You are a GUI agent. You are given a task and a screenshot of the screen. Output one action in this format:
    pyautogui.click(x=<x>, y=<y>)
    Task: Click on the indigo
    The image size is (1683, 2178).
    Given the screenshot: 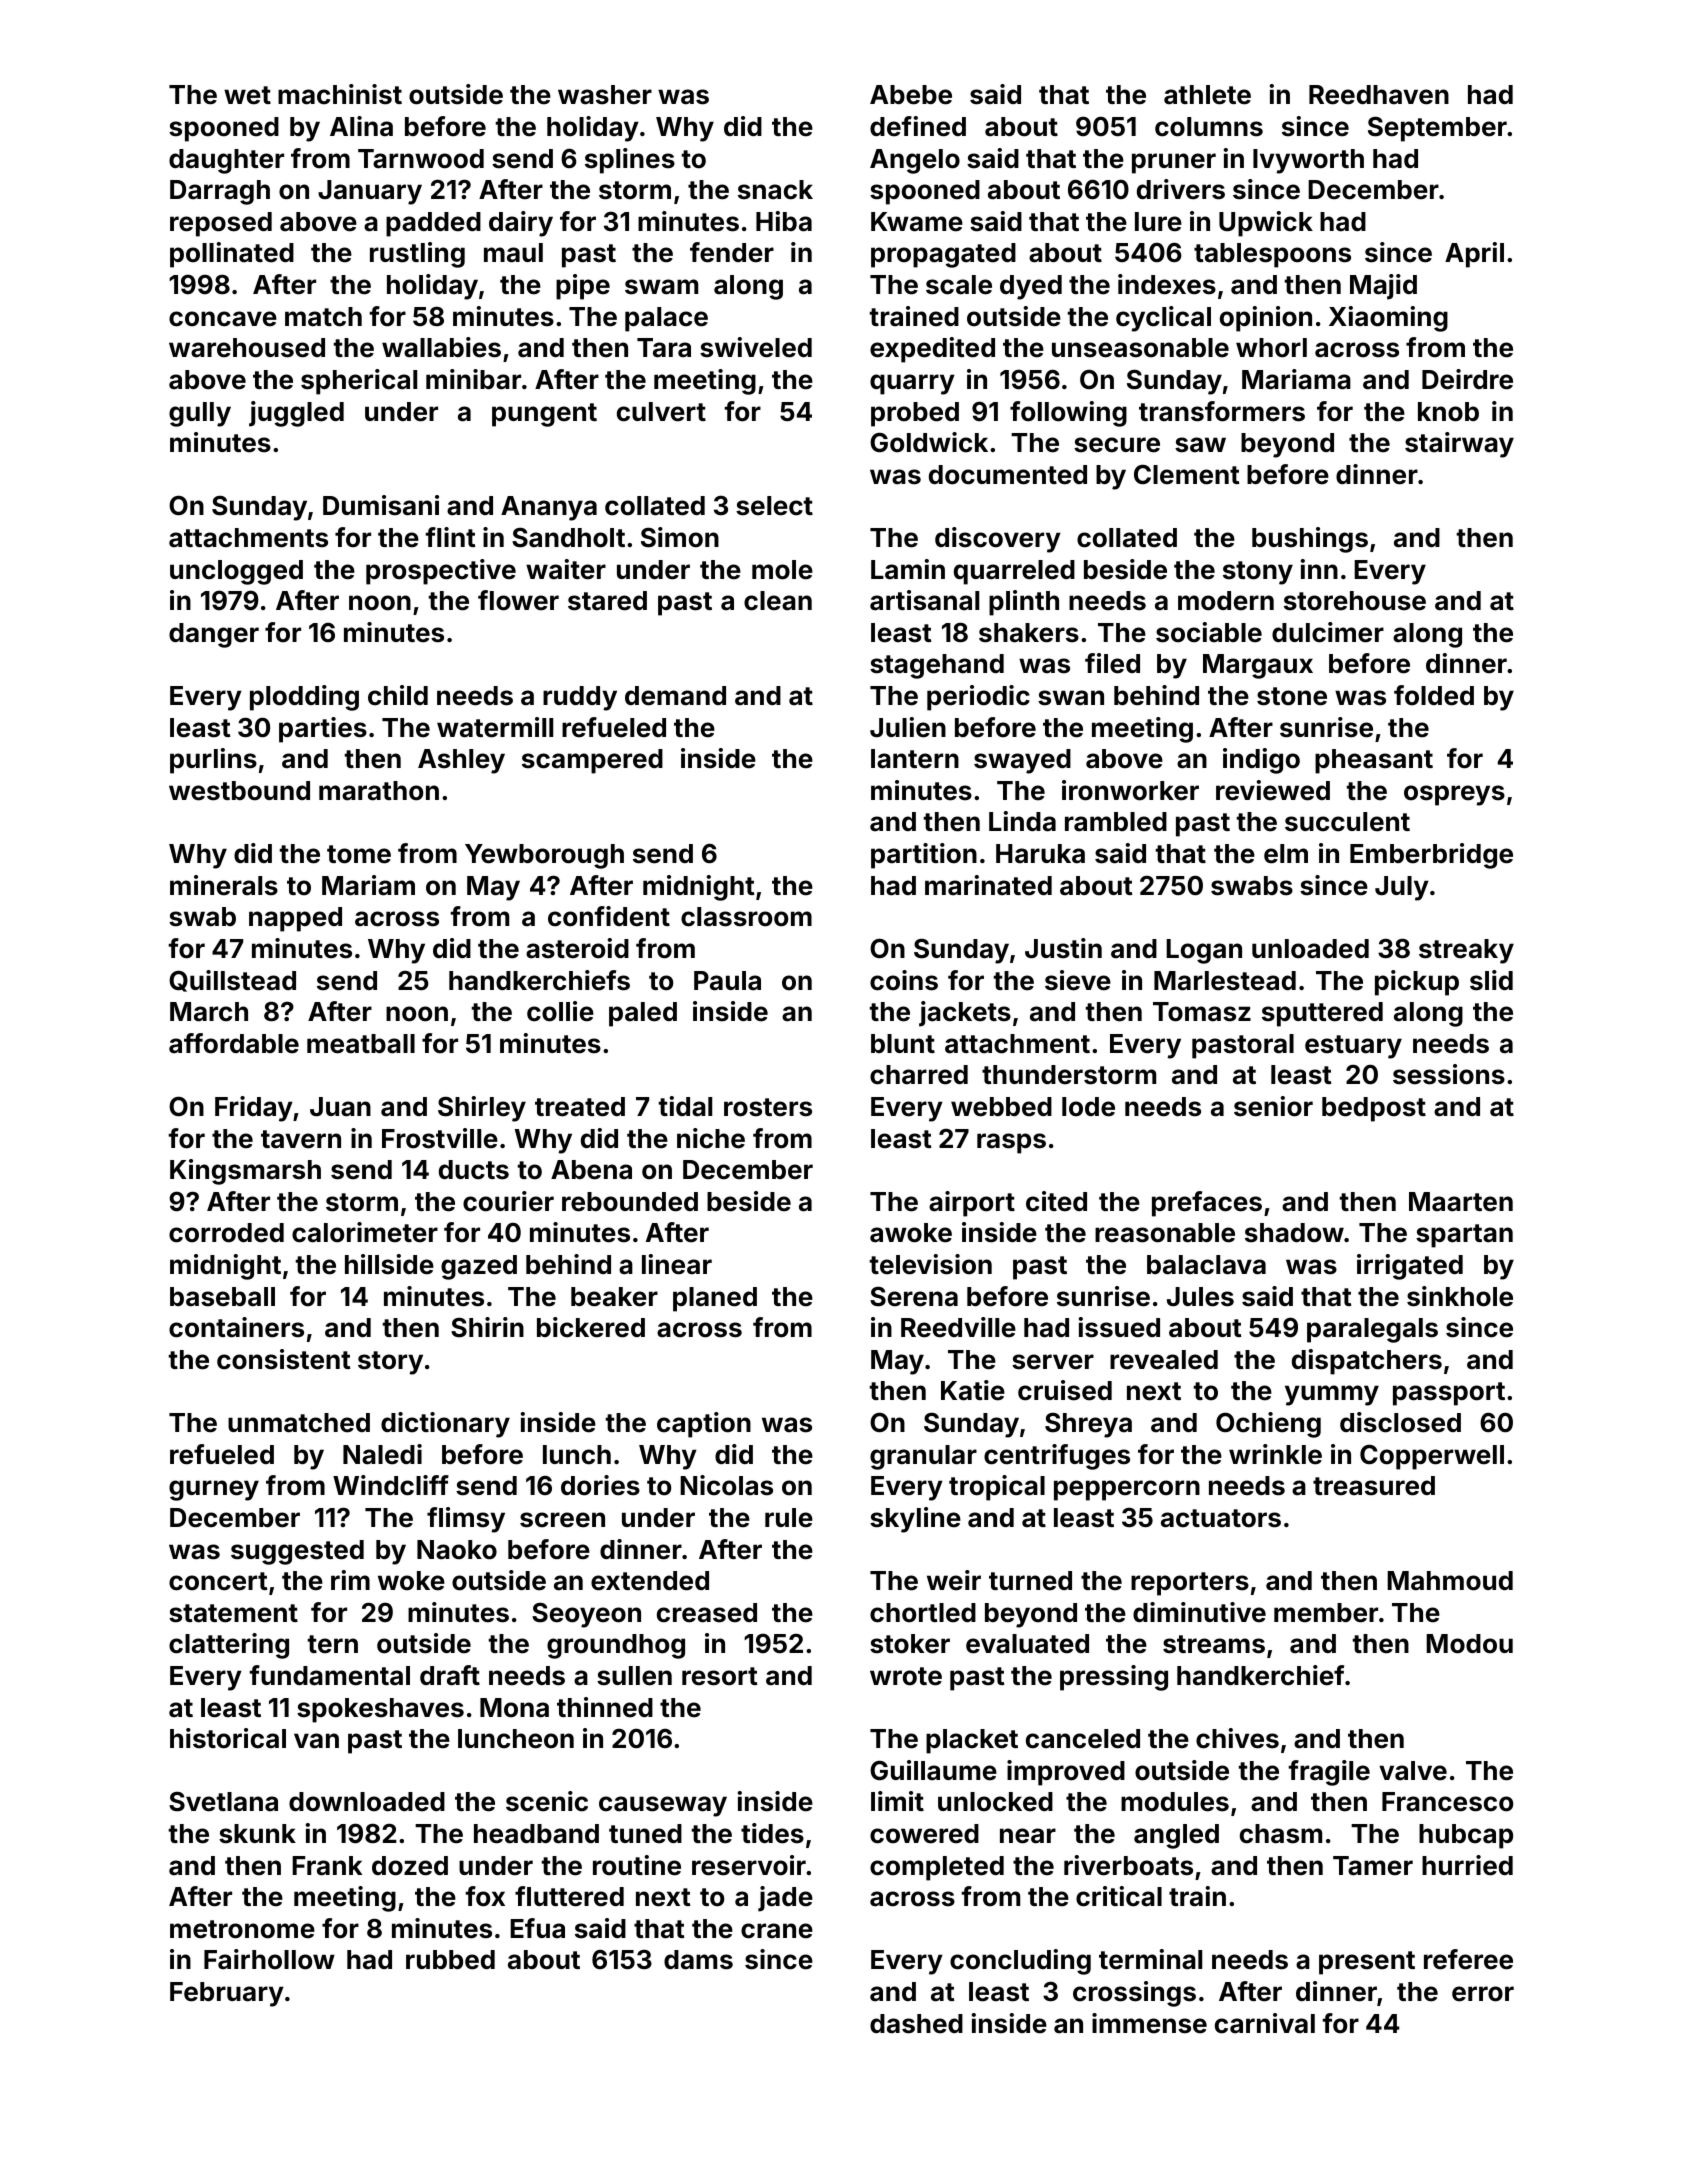 What is the action you would take?
    pyautogui.click(x=1261, y=761)
